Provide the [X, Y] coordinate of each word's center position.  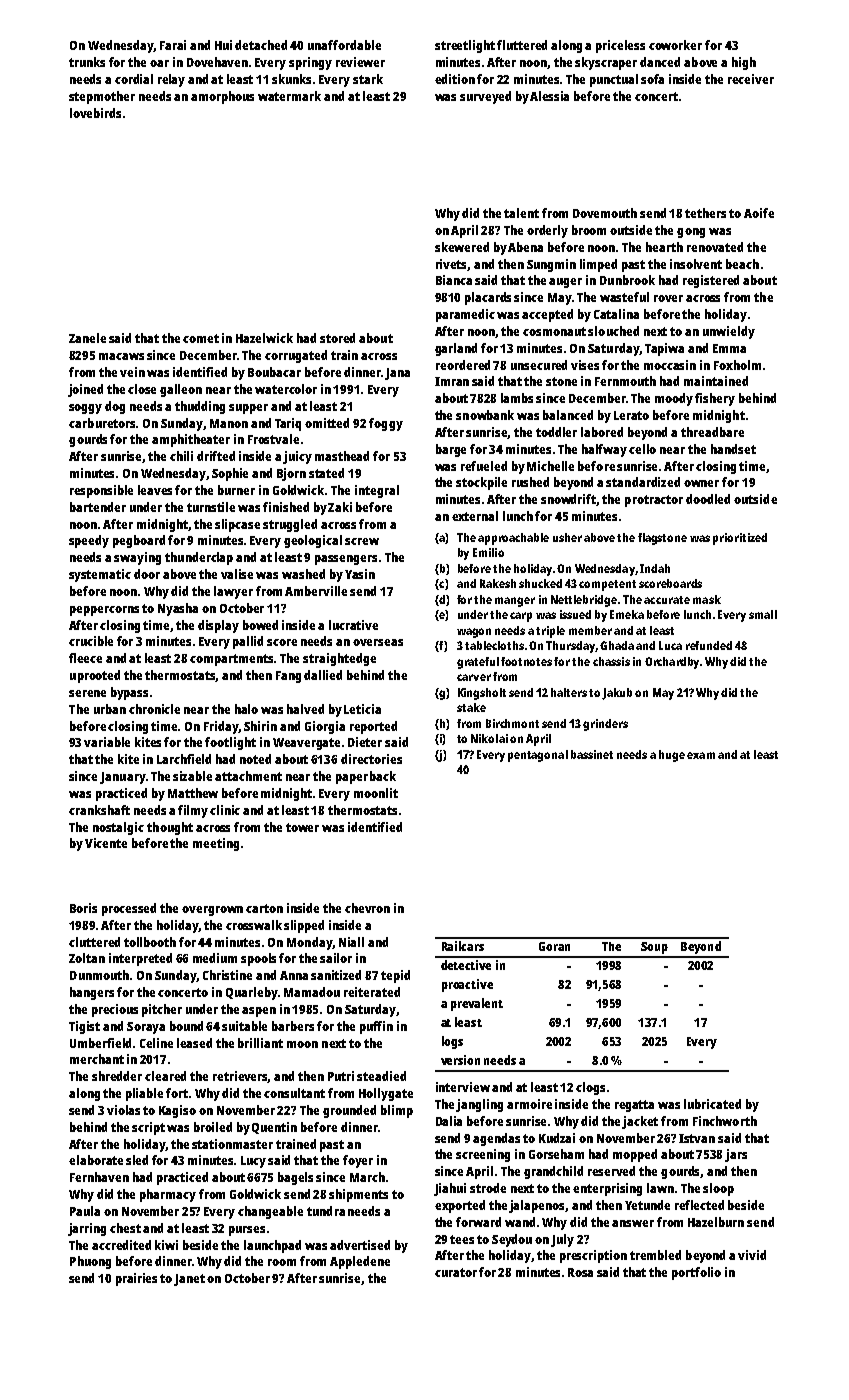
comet [201, 338]
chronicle [154, 709]
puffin [376, 1027]
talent [521, 213]
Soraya [146, 1028]
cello [642, 449]
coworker [675, 45]
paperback [366, 777]
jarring [87, 1229]
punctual [614, 80]
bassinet [592, 754]
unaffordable [344, 45]
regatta [634, 1106]
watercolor [286, 389]
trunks [87, 62]
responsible [101, 491]
